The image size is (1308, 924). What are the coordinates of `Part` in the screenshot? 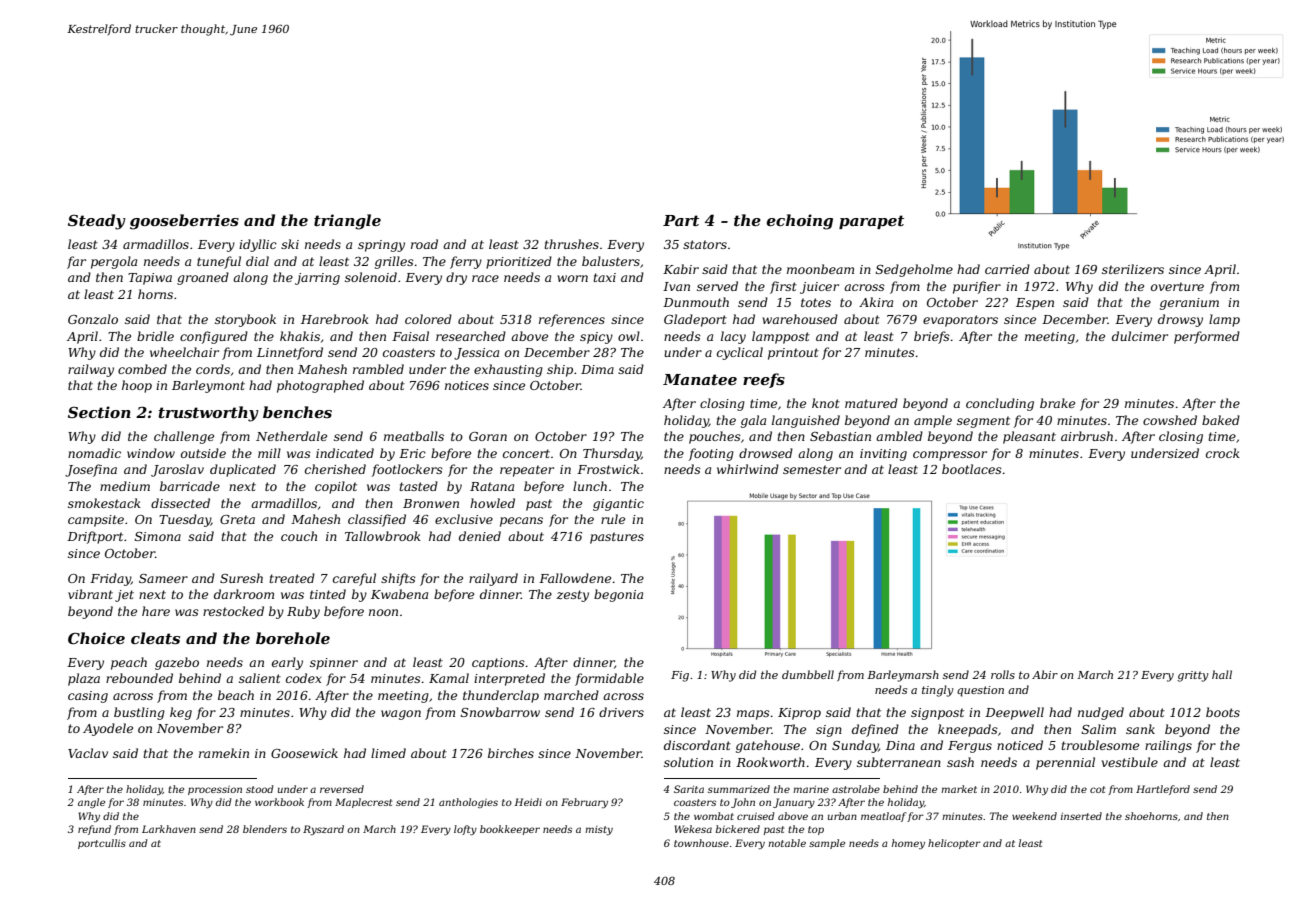 It's located at (681, 220).
